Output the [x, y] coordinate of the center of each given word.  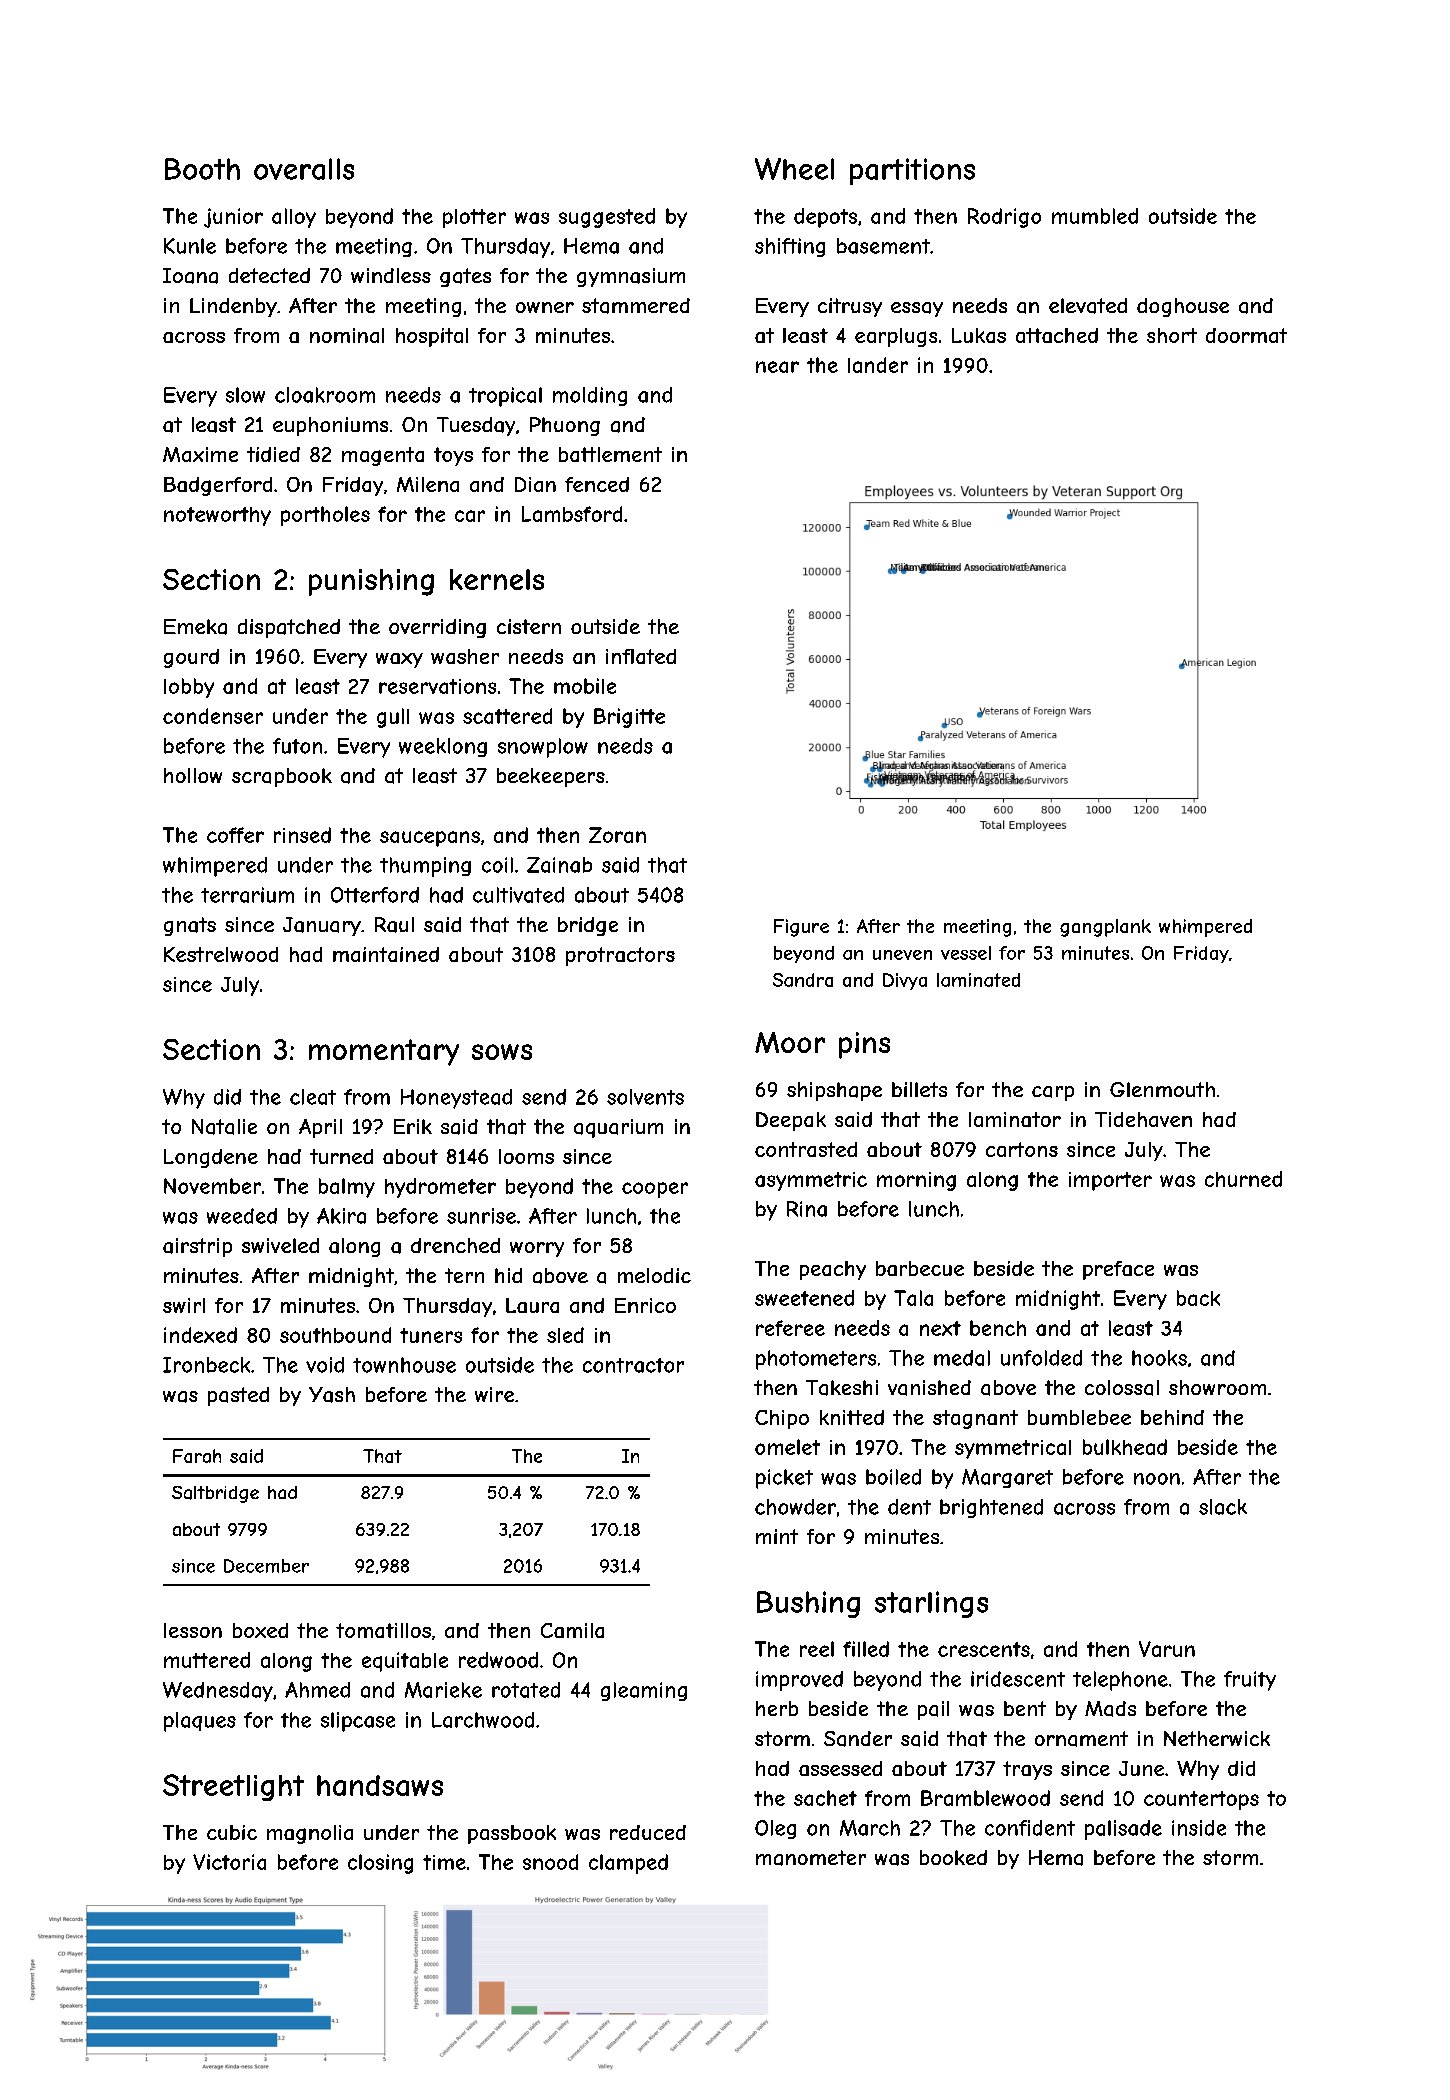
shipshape [834, 1091]
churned [1243, 1179]
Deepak [791, 1121]
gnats [190, 926]
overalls [304, 169]
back [1198, 1298]
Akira [341, 1216]
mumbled [1095, 216]
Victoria [229, 1862]
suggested [607, 218]
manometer [811, 1858]
